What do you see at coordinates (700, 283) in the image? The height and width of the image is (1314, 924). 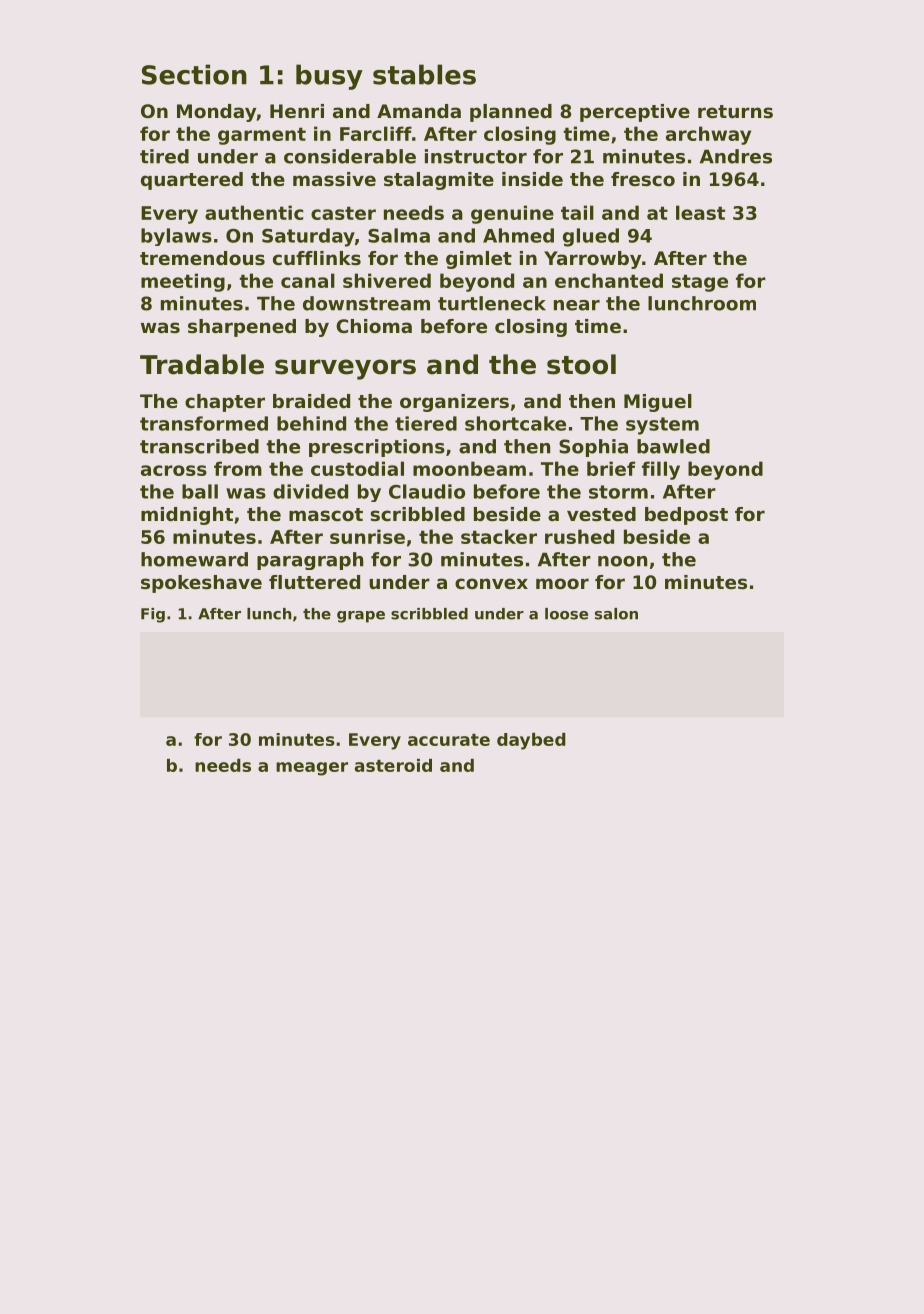 I see `stage` at bounding box center [700, 283].
